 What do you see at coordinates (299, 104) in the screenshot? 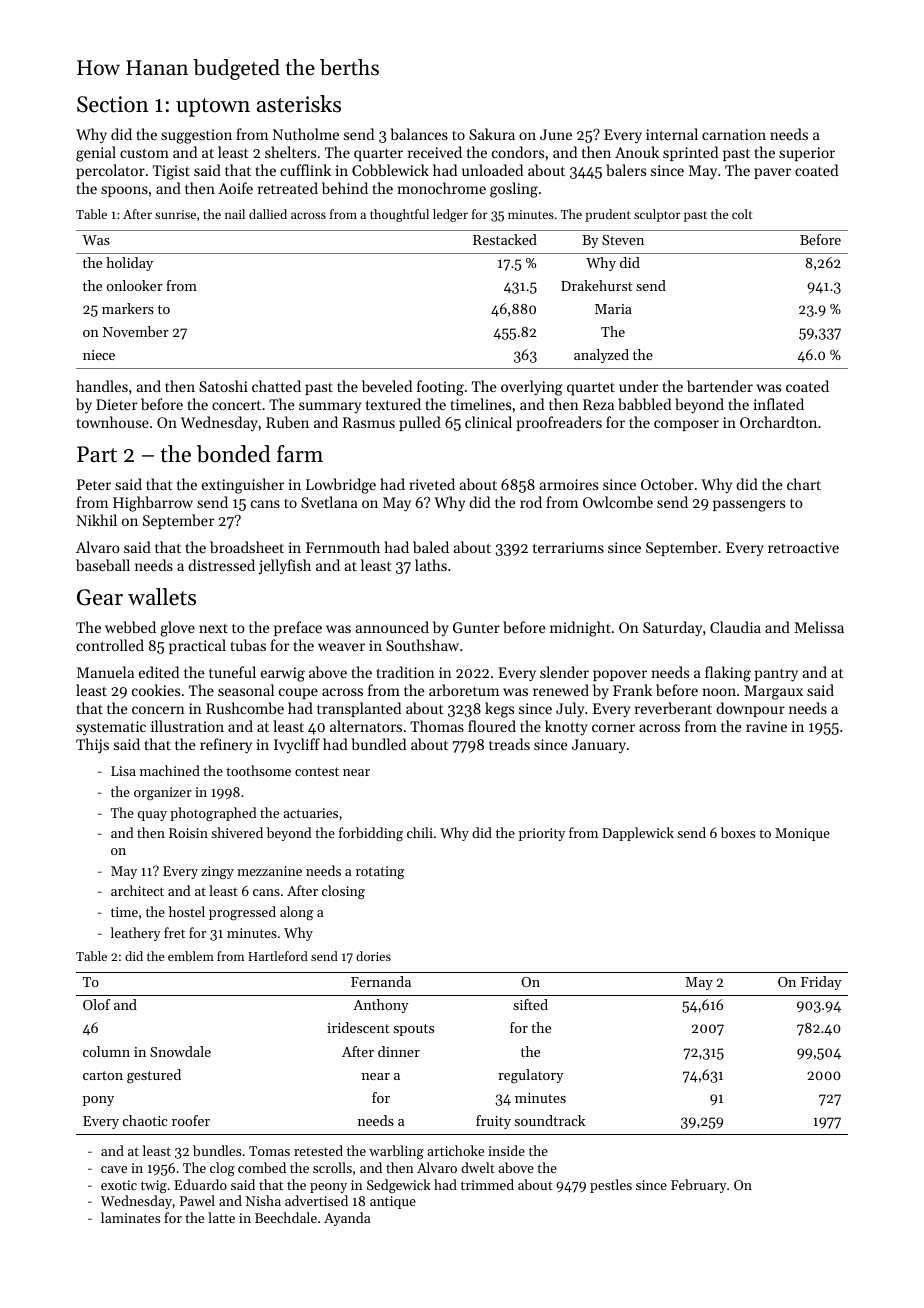
I see `asterisks` at bounding box center [299, 104].
